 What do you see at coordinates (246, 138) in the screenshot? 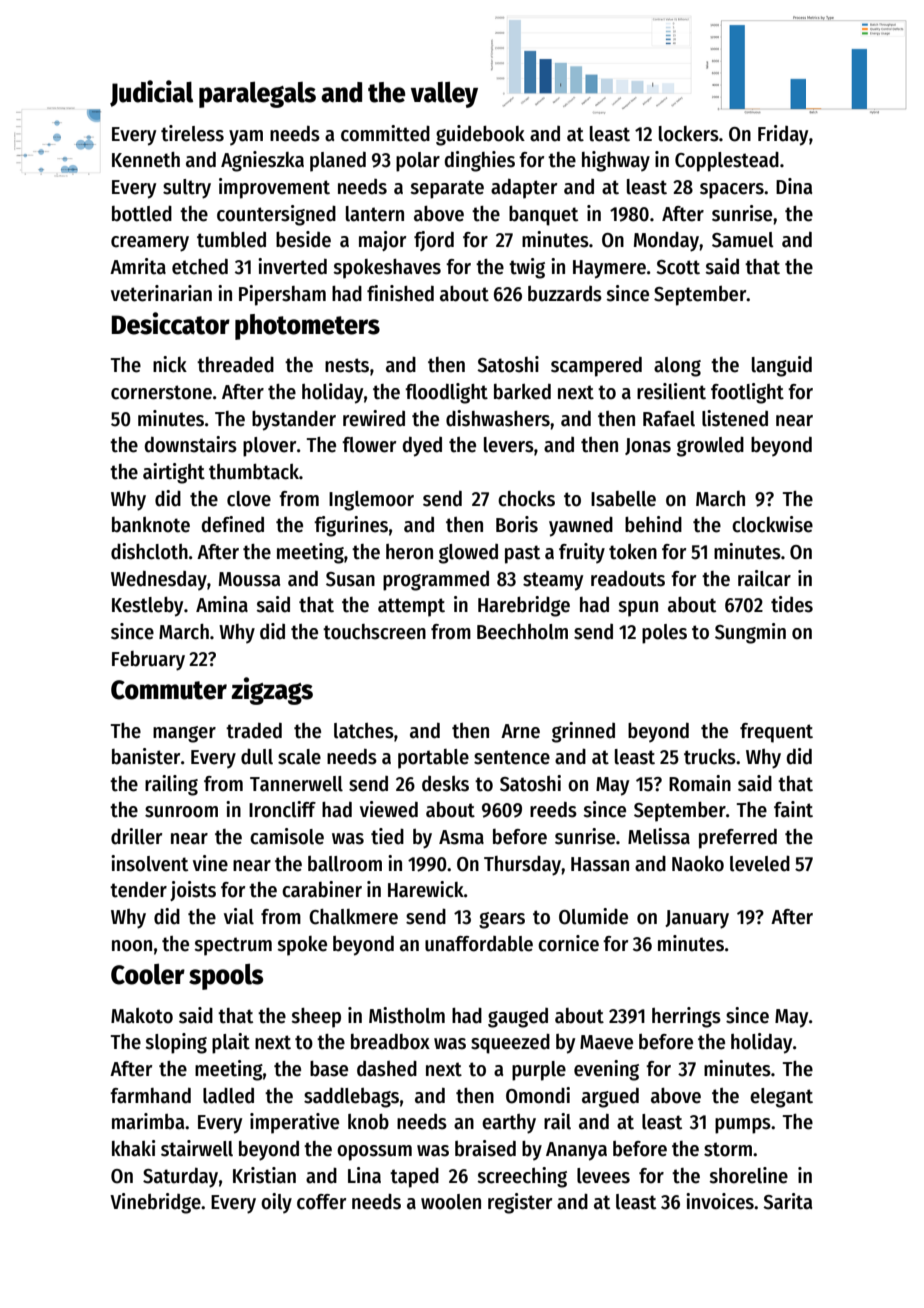
I see `yam` at bounding box center [246, 138].
